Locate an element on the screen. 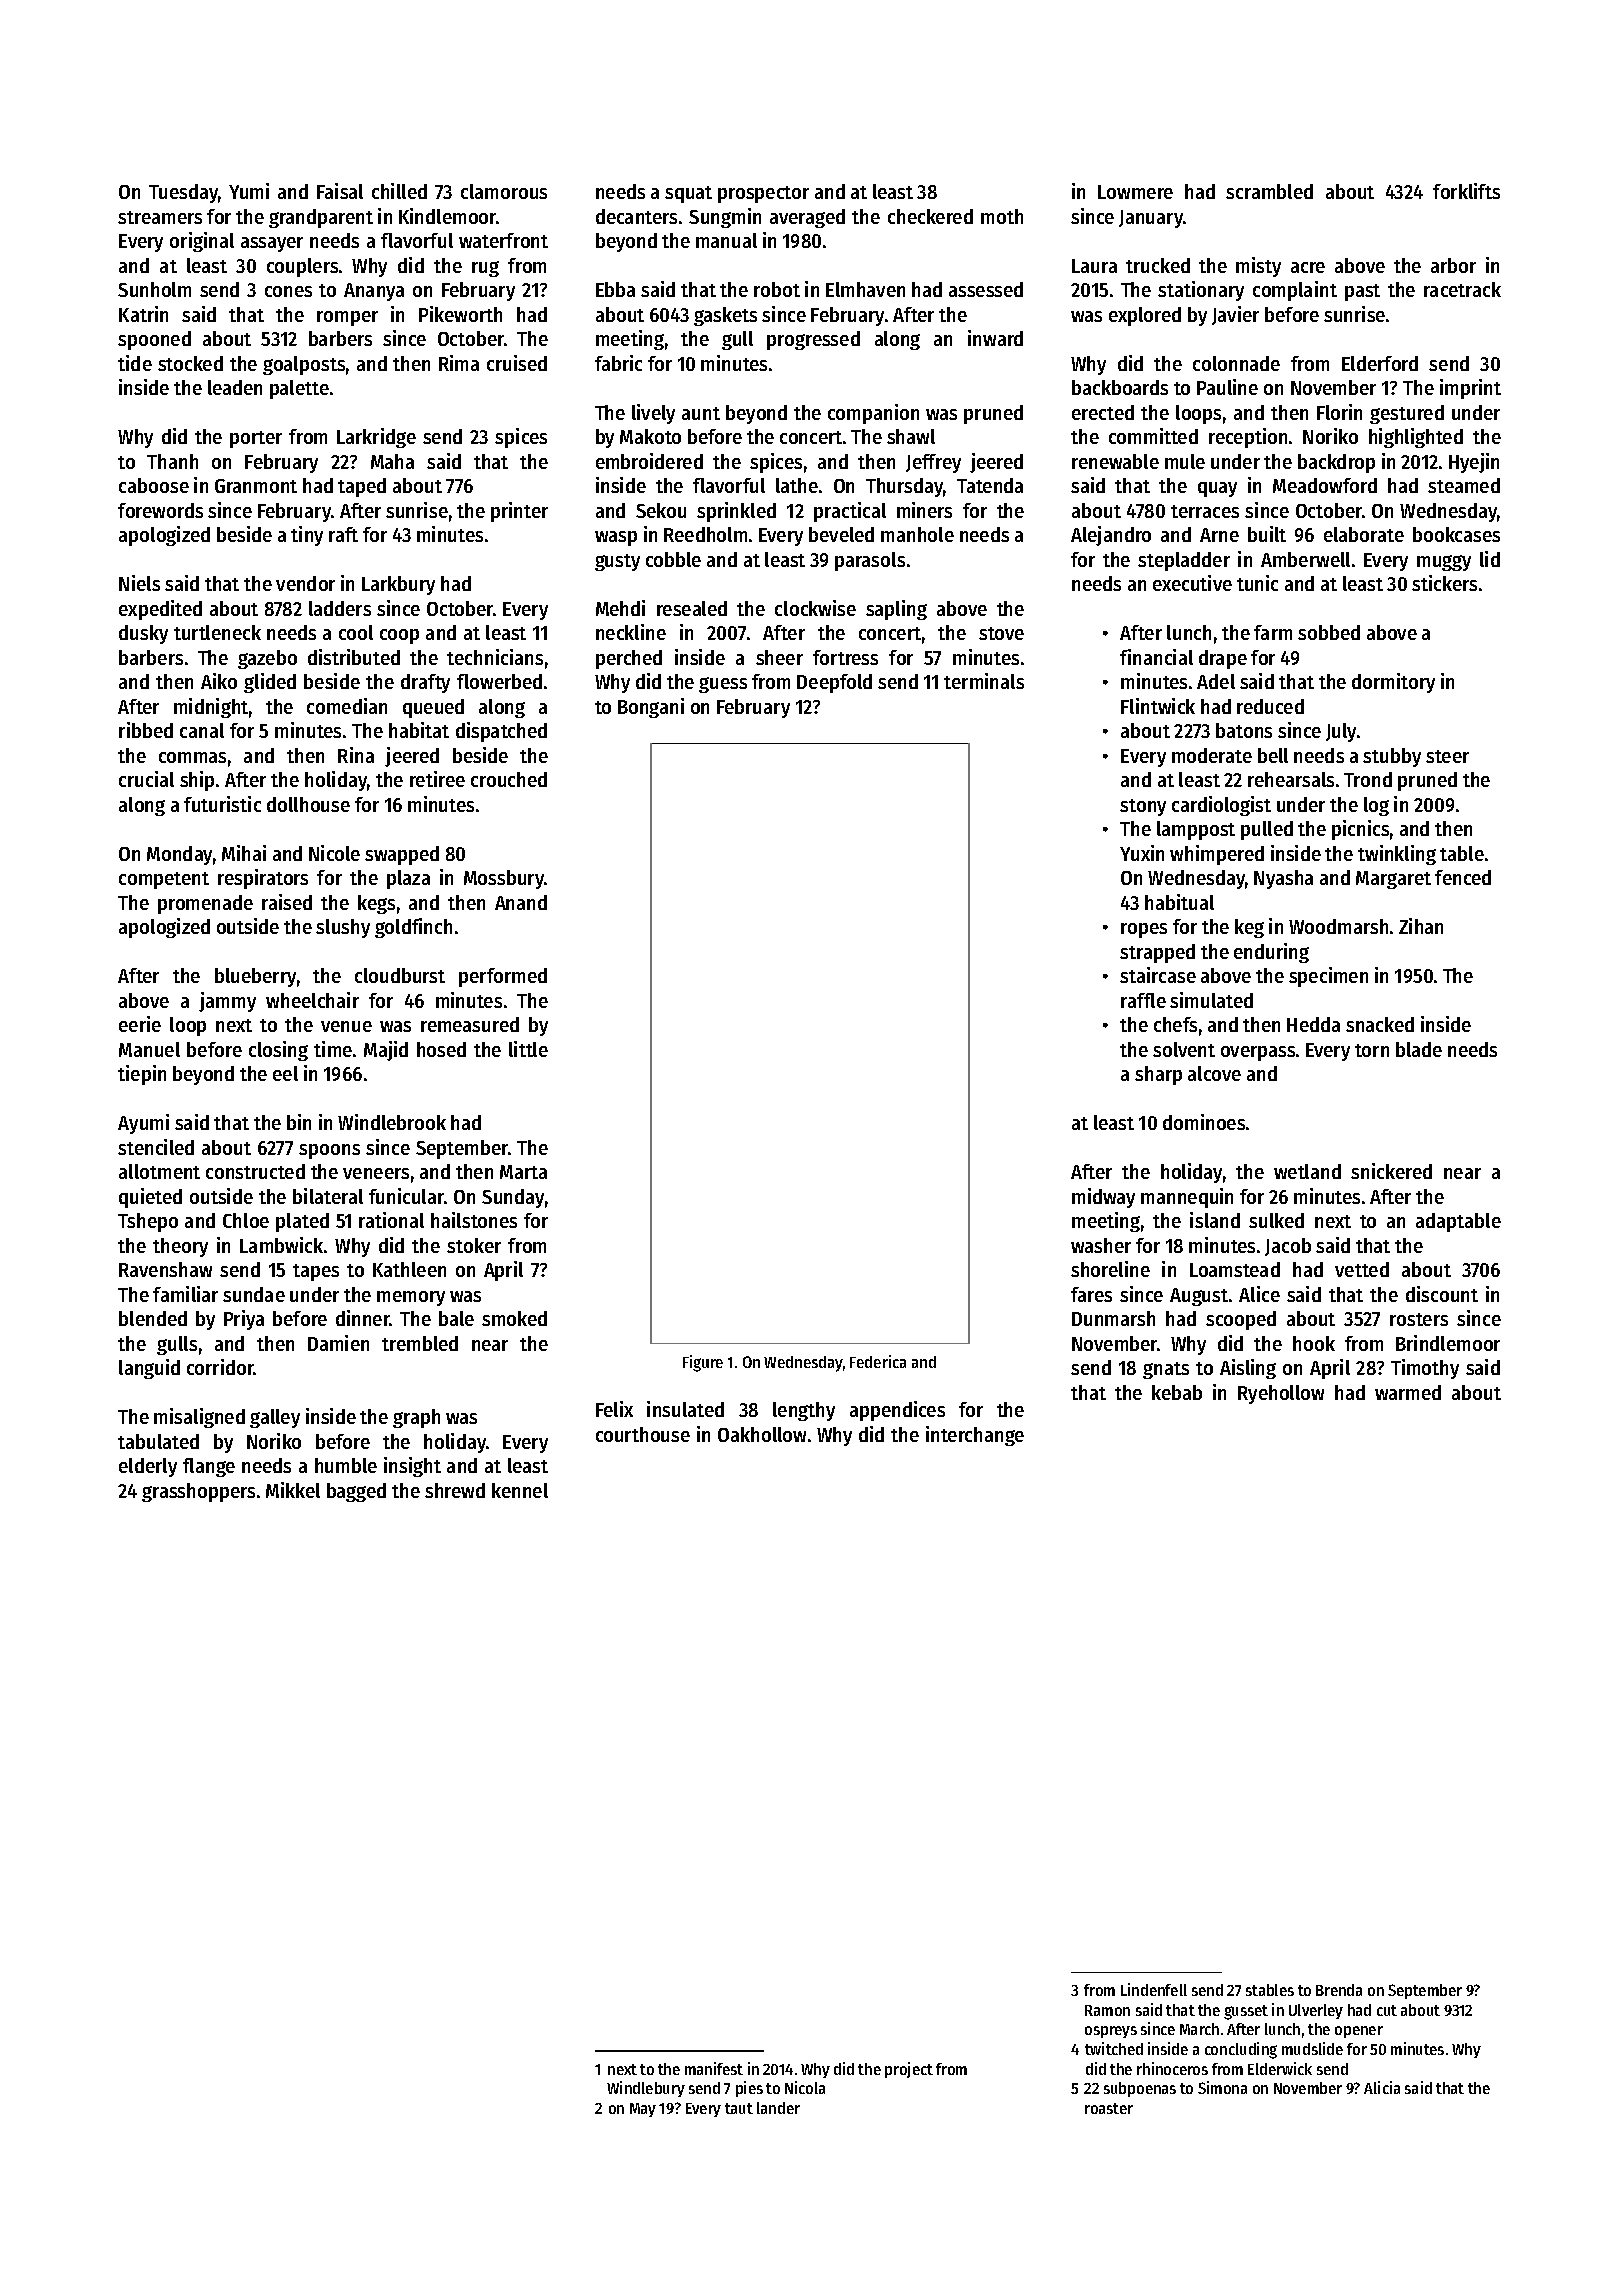  interchange is located at coordinates (975, 1436).
